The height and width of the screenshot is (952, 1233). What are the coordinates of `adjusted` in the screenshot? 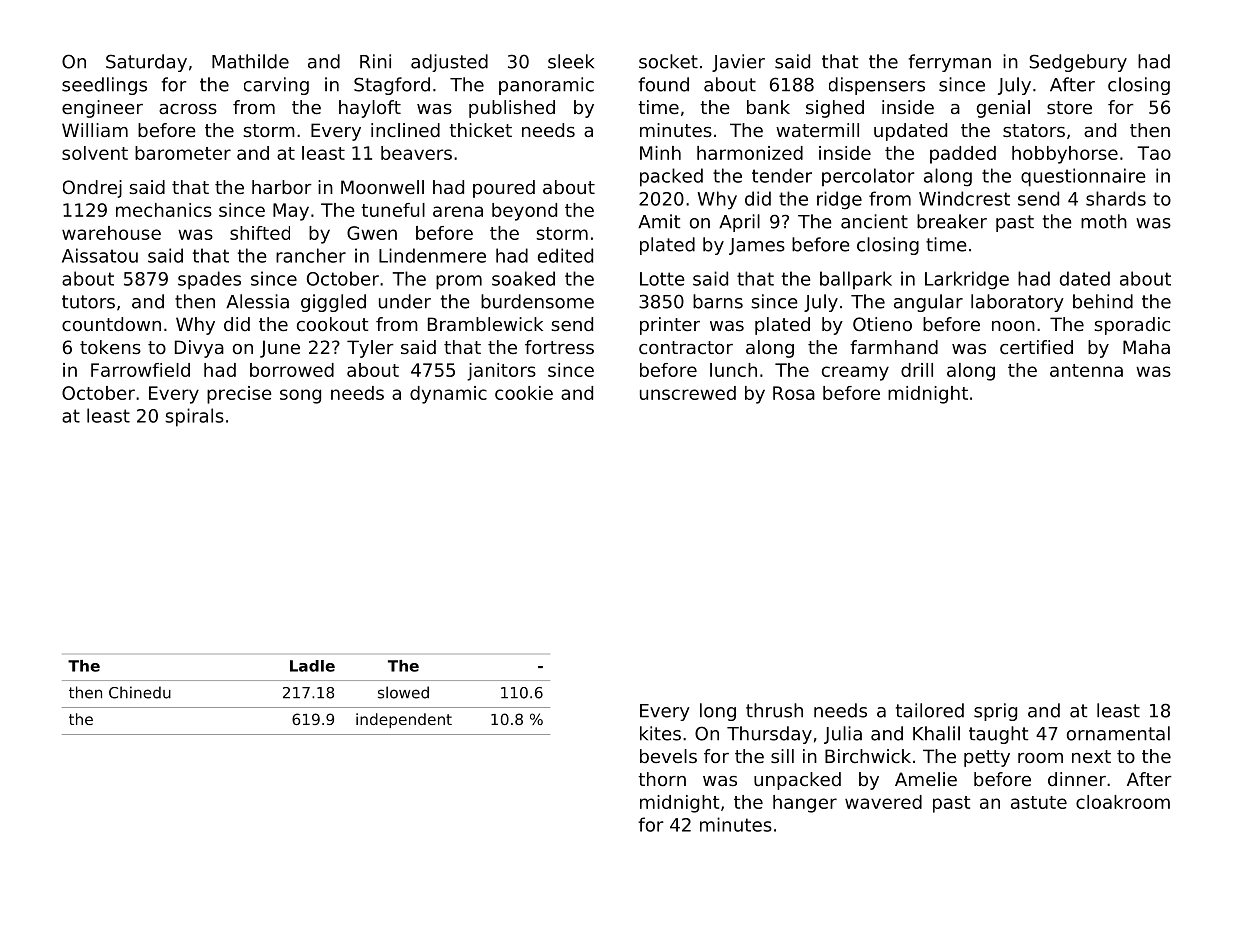 It's located at (449, 63).
